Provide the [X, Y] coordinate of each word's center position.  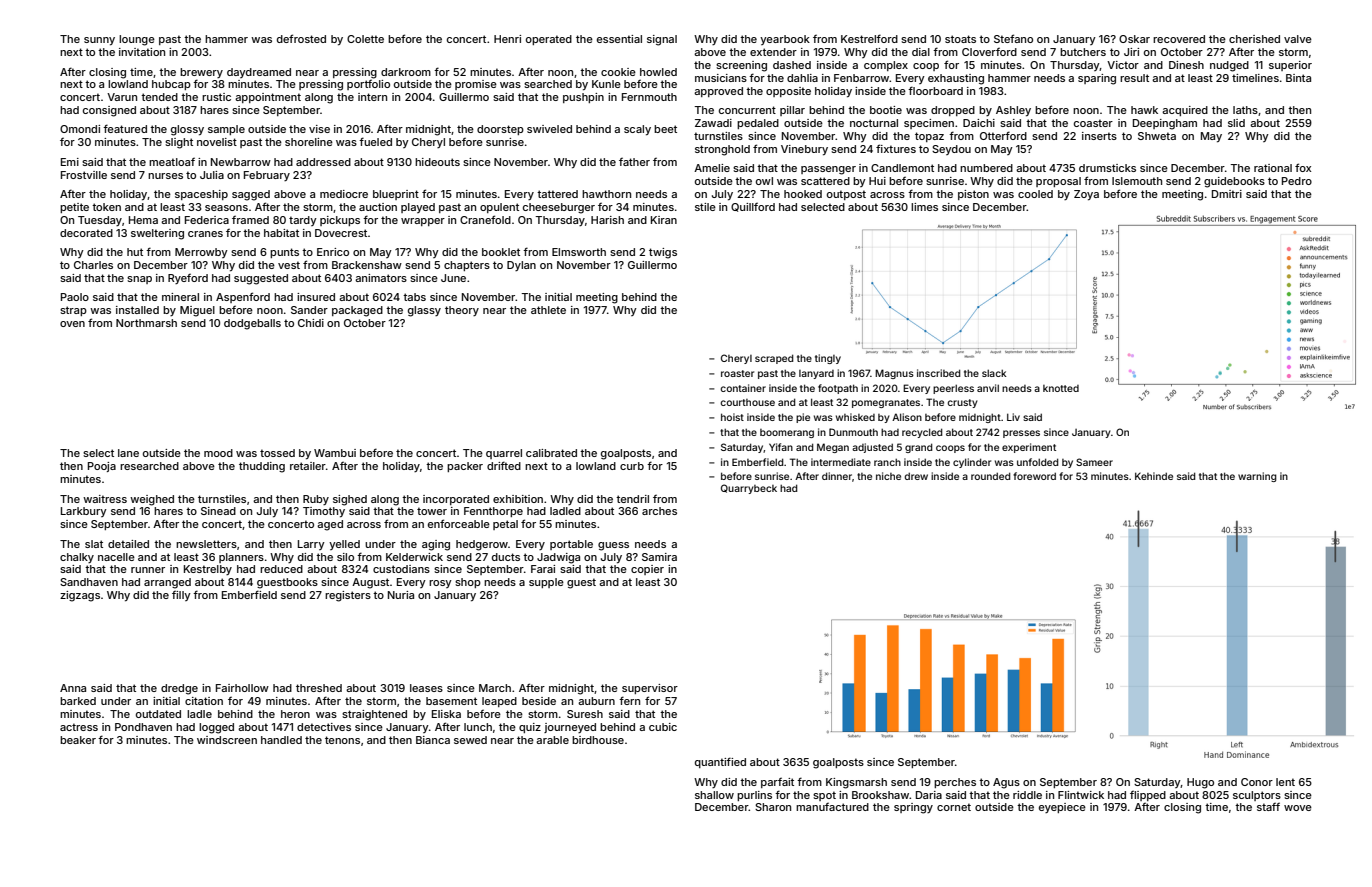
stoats [960, 39]
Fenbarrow [861, 78]
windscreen [227, 740]
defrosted [301, 38]
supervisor [650, 689]
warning [1257, 477]
